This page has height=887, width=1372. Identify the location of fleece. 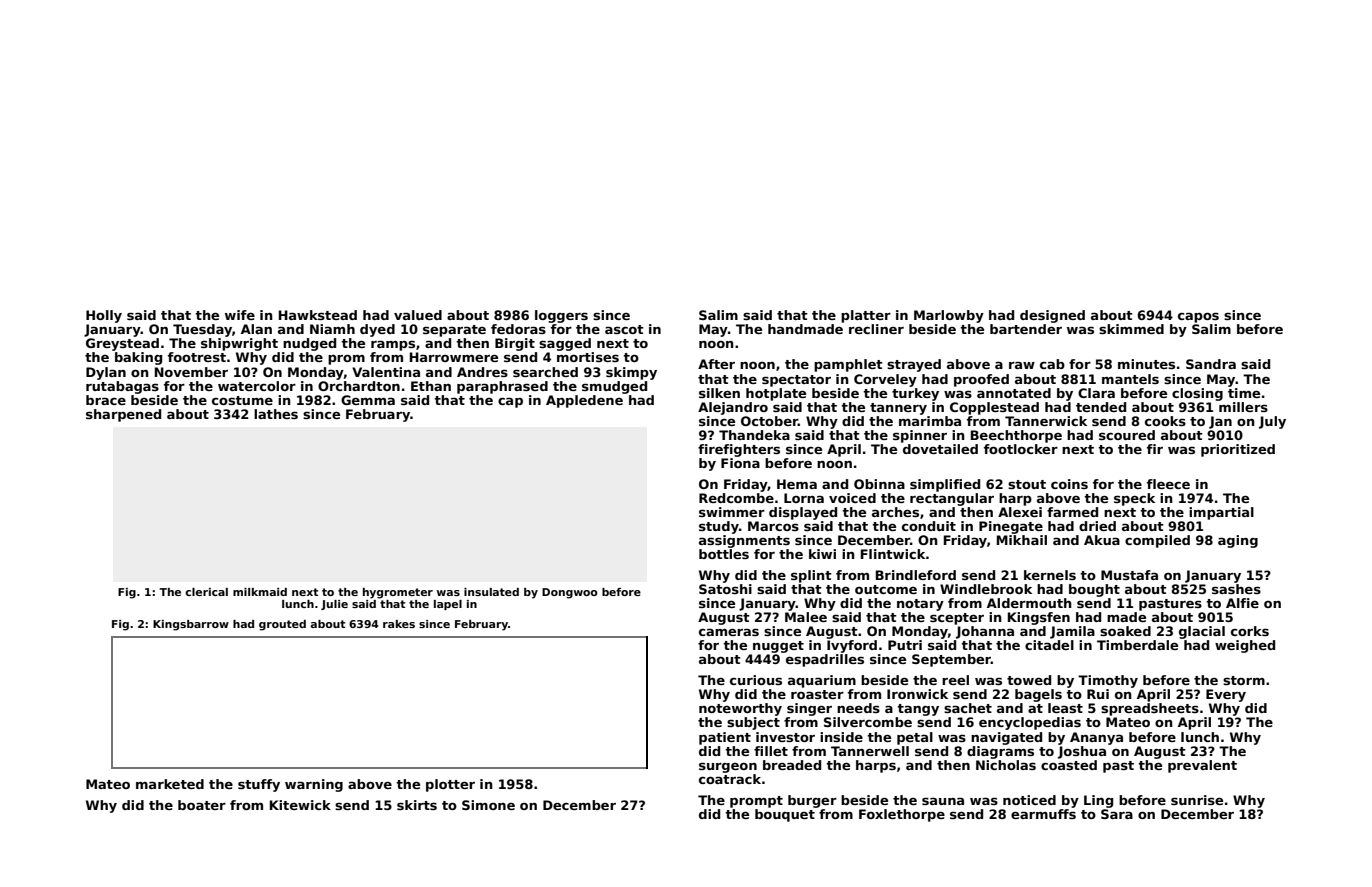
(1168, 484).
